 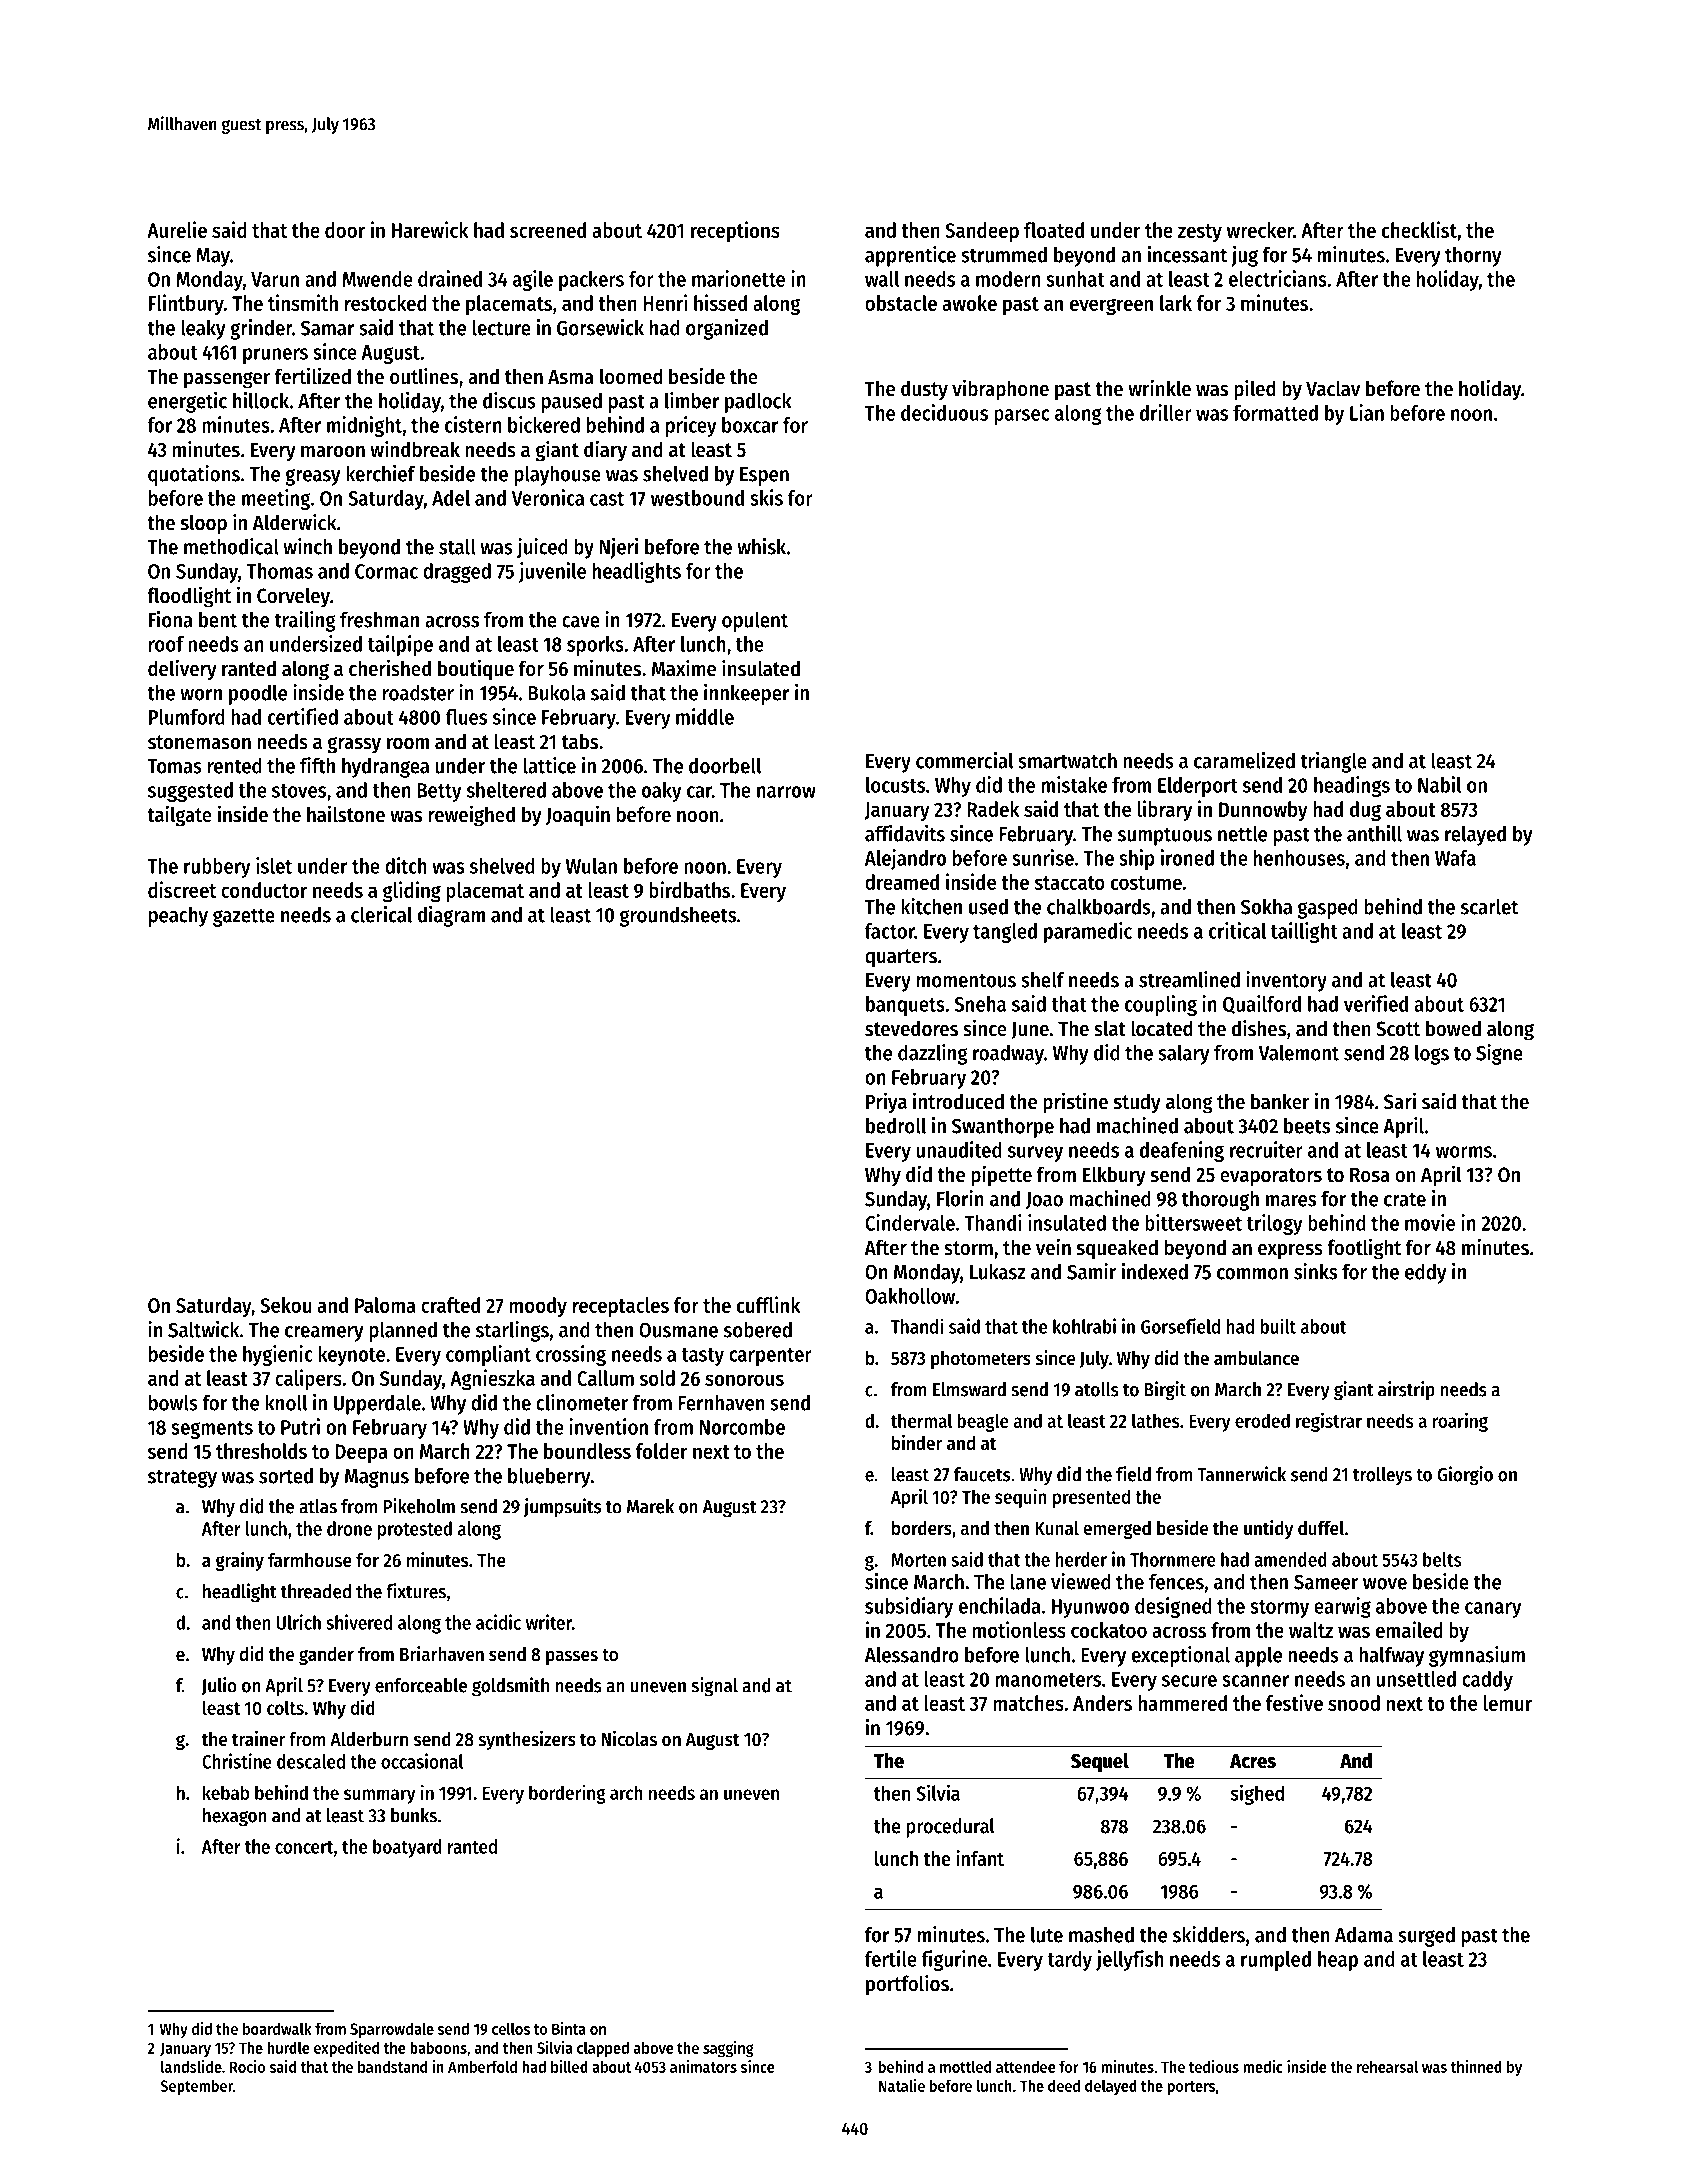 I want to click on concert, so click(x=304, y=1847).
